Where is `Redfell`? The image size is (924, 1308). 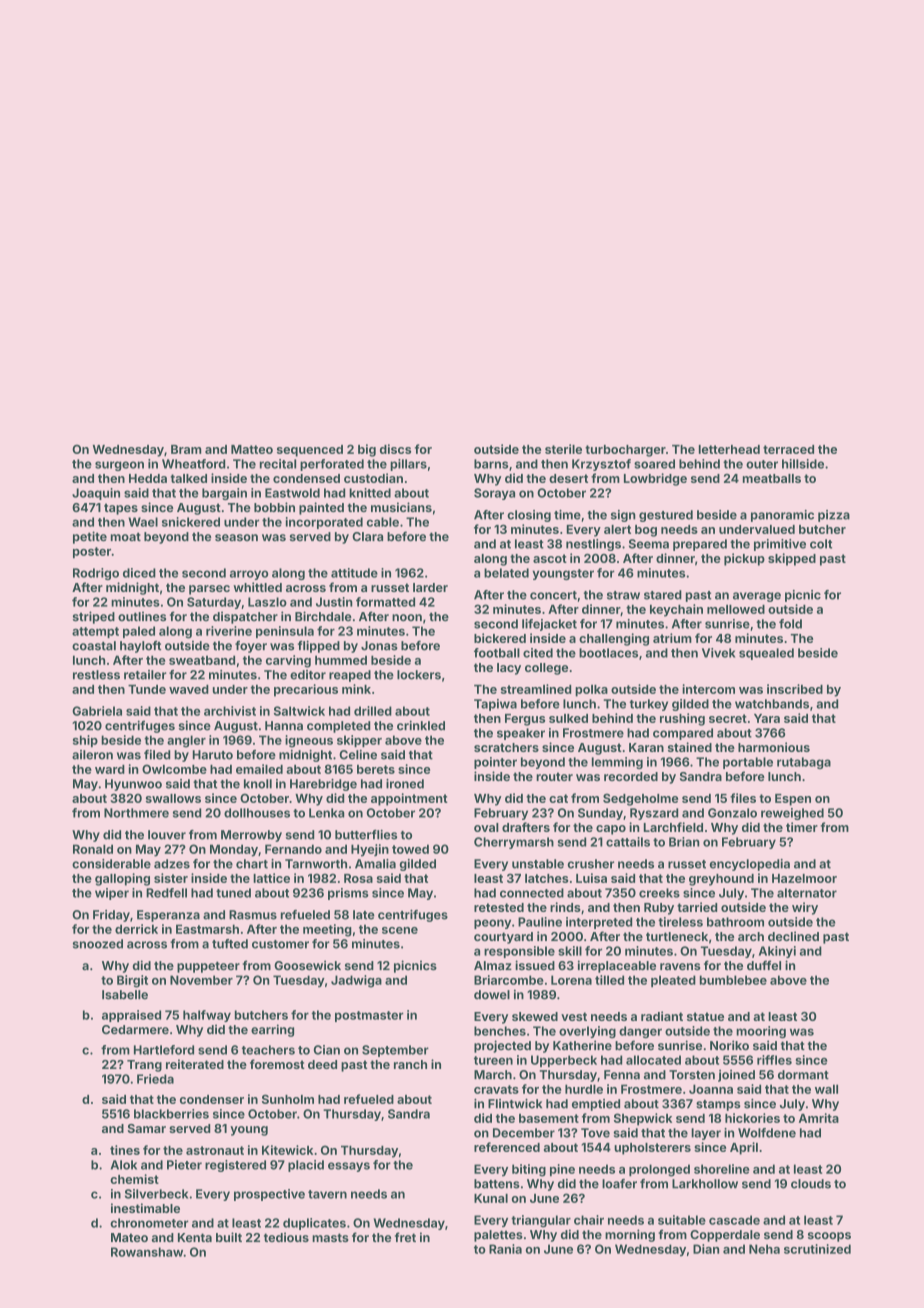 Redfell is located at coordinates (166, 893).
